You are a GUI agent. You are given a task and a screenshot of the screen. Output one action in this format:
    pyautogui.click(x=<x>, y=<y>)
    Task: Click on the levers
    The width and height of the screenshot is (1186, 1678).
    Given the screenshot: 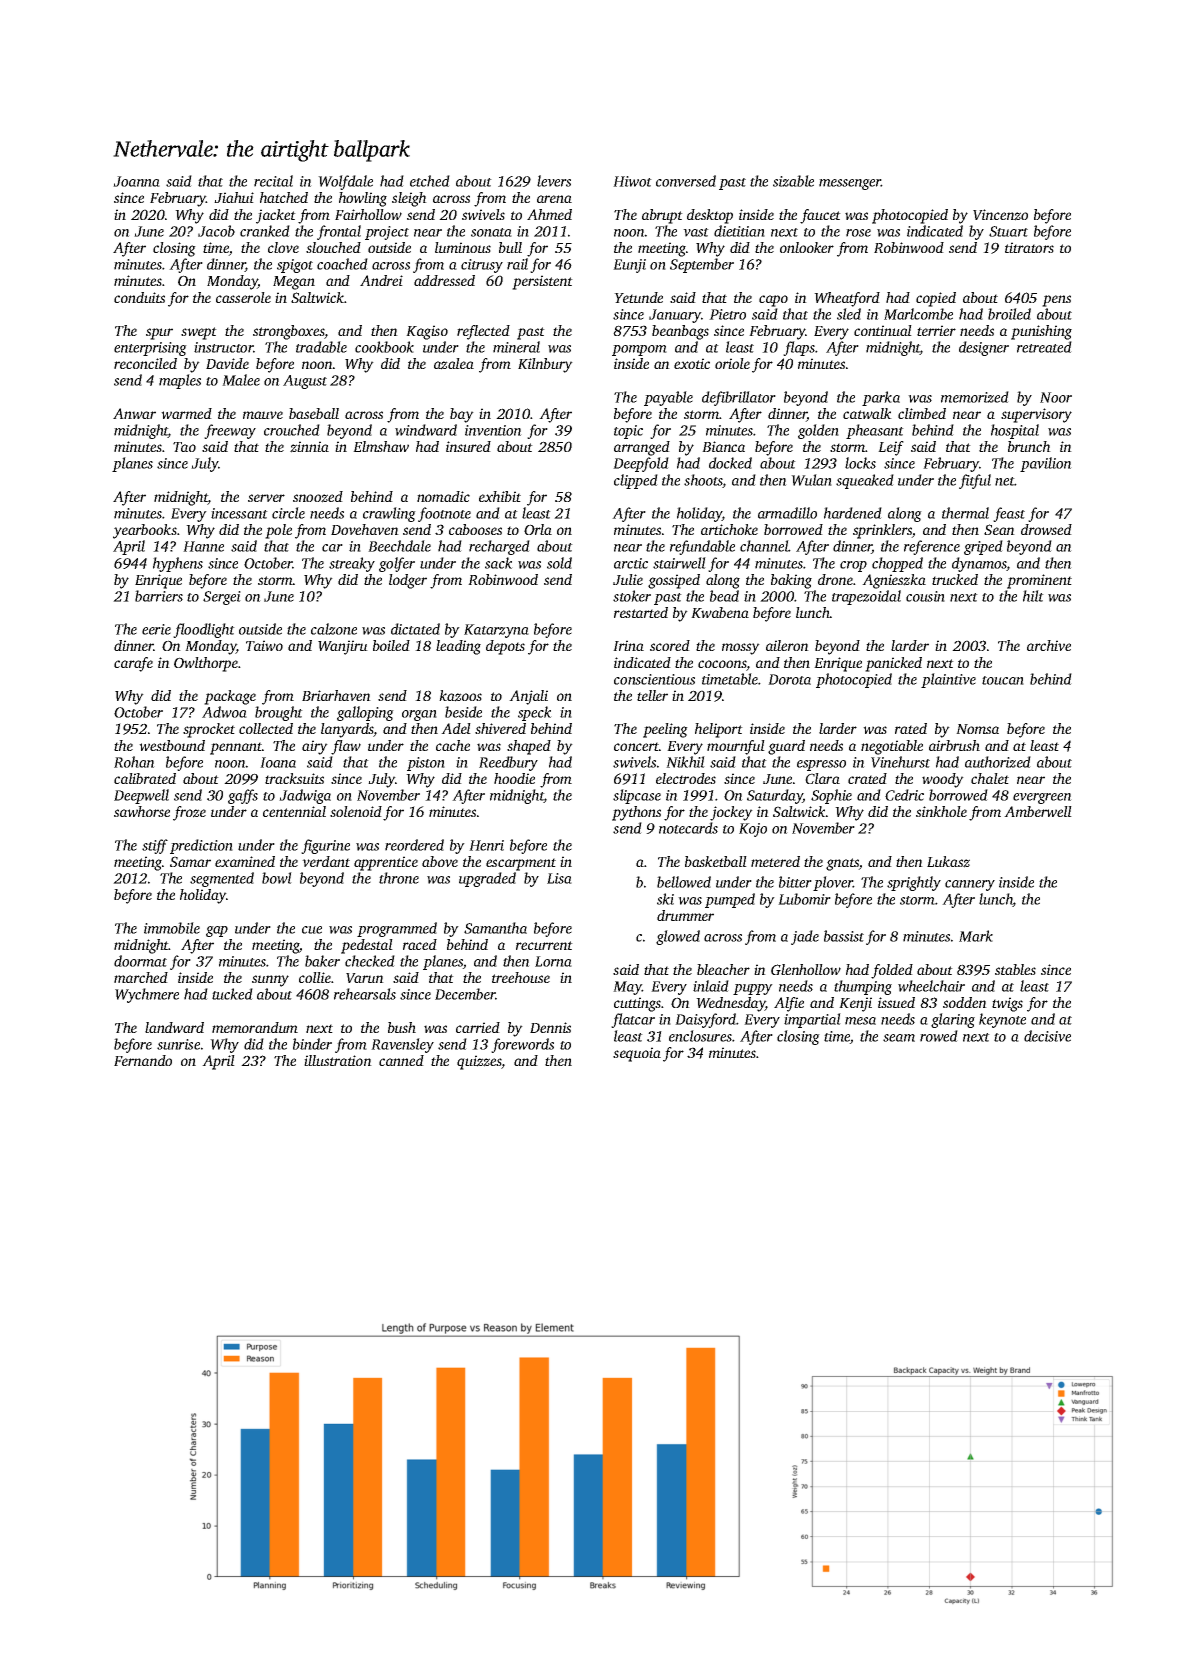 What is the action you would take?
    pyautogui.click(x=554, y=181)
